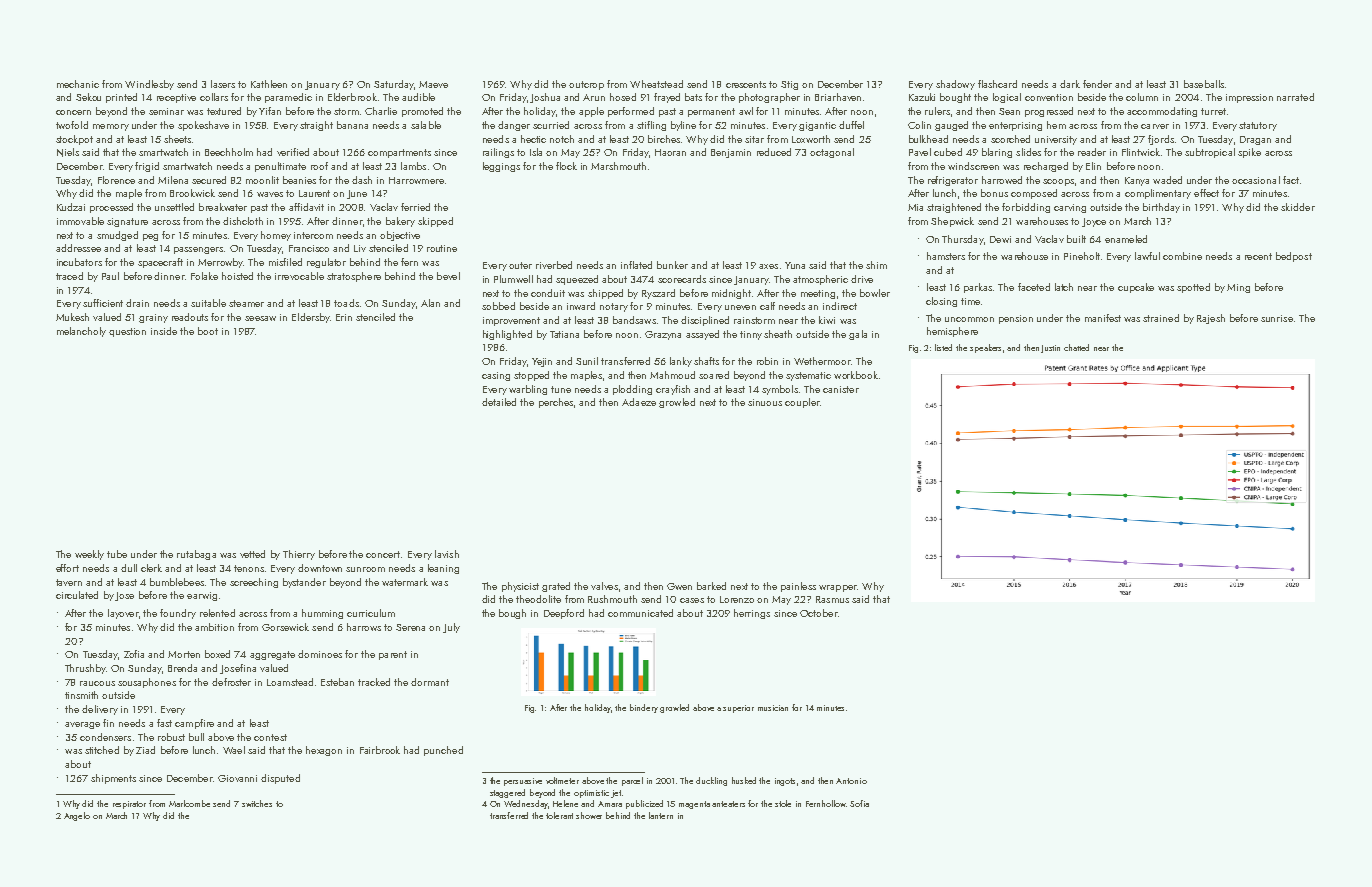  I want to click on vetted, so click(252, 554).
